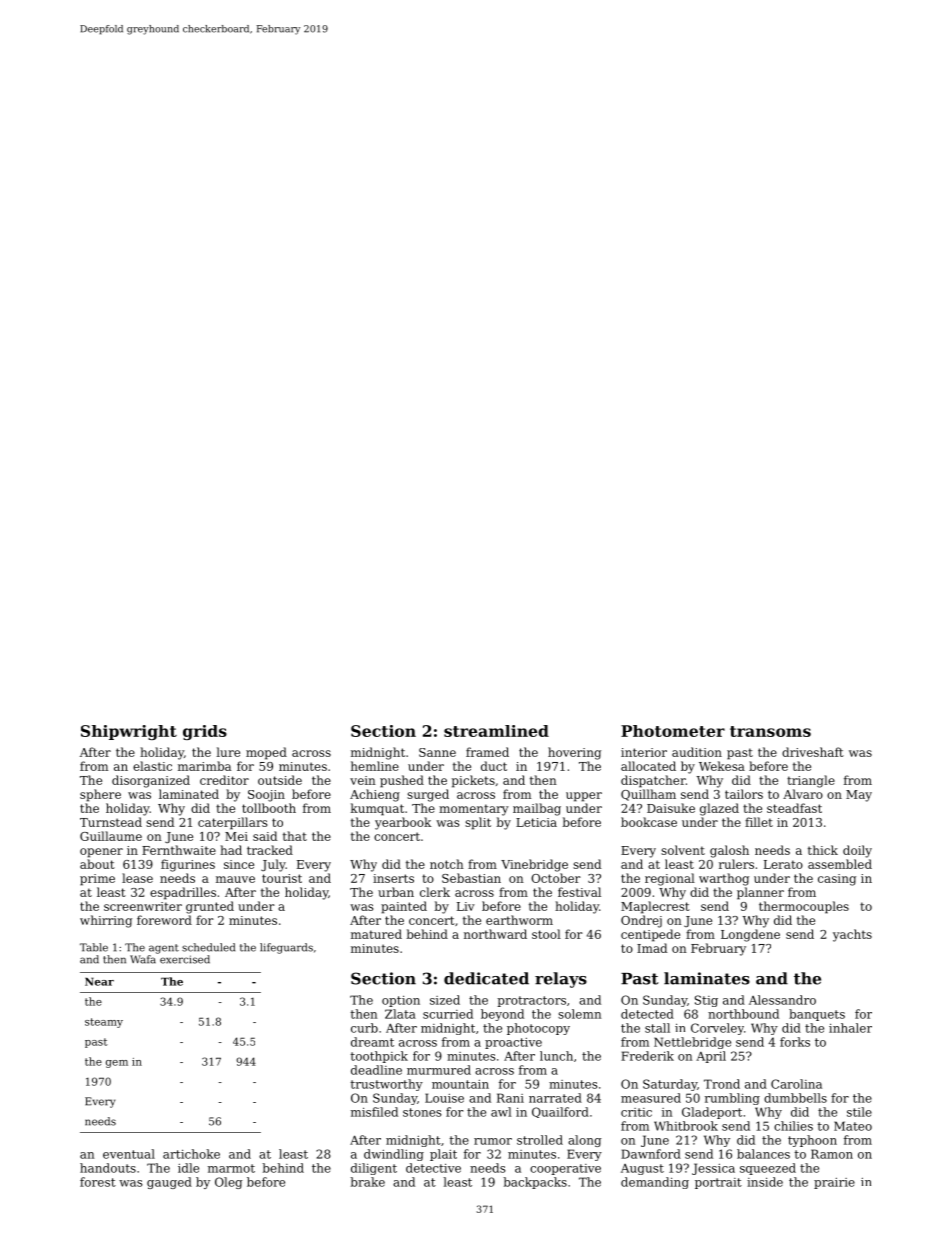  What do you see at coordinates (205, 732) in the image?
I see `grids` at bounding box center [205, 732].
